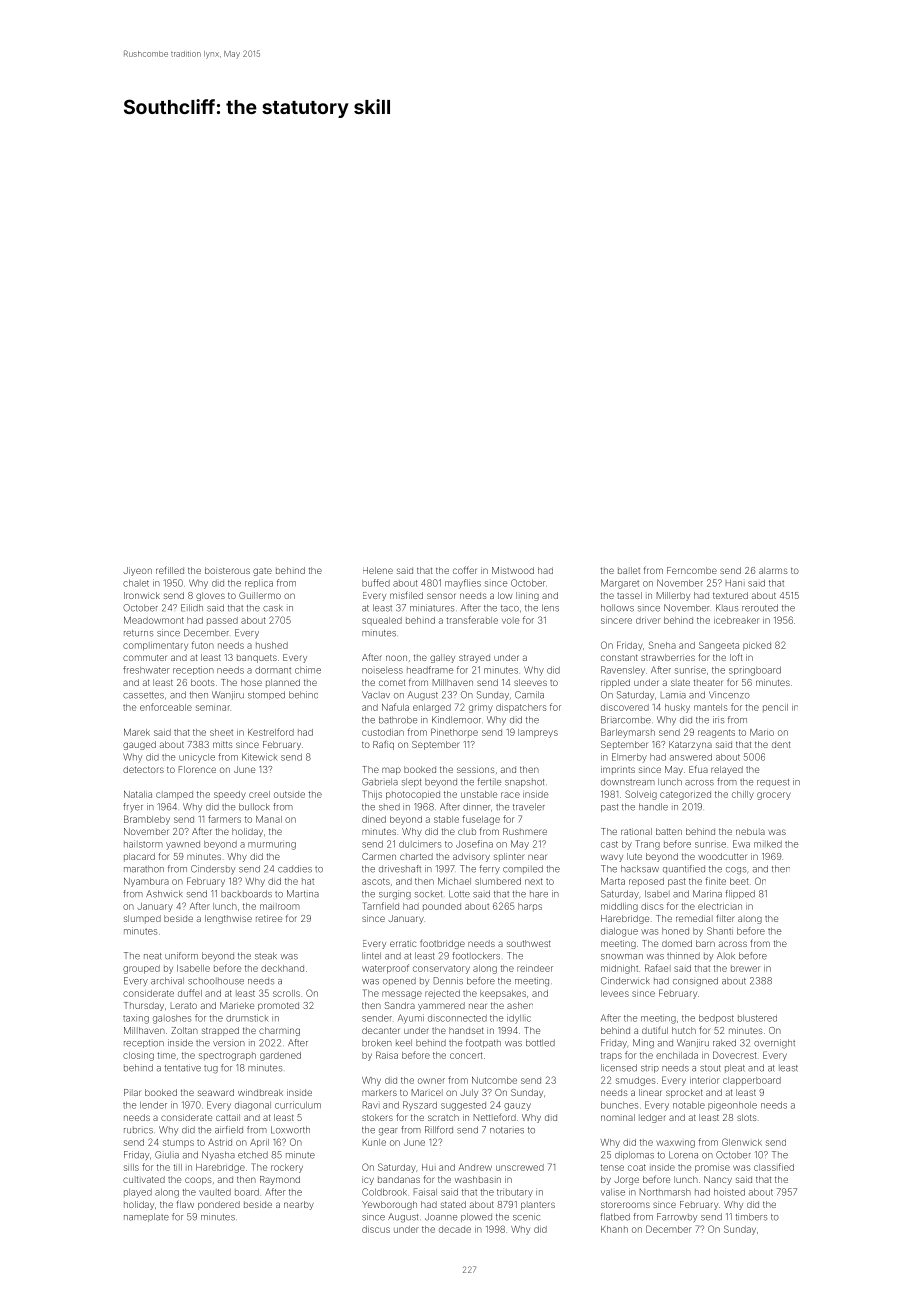  What do you see at coordinates (530, 907) in the screenshot?
I see `harps` at bounding box center [530, 907].
